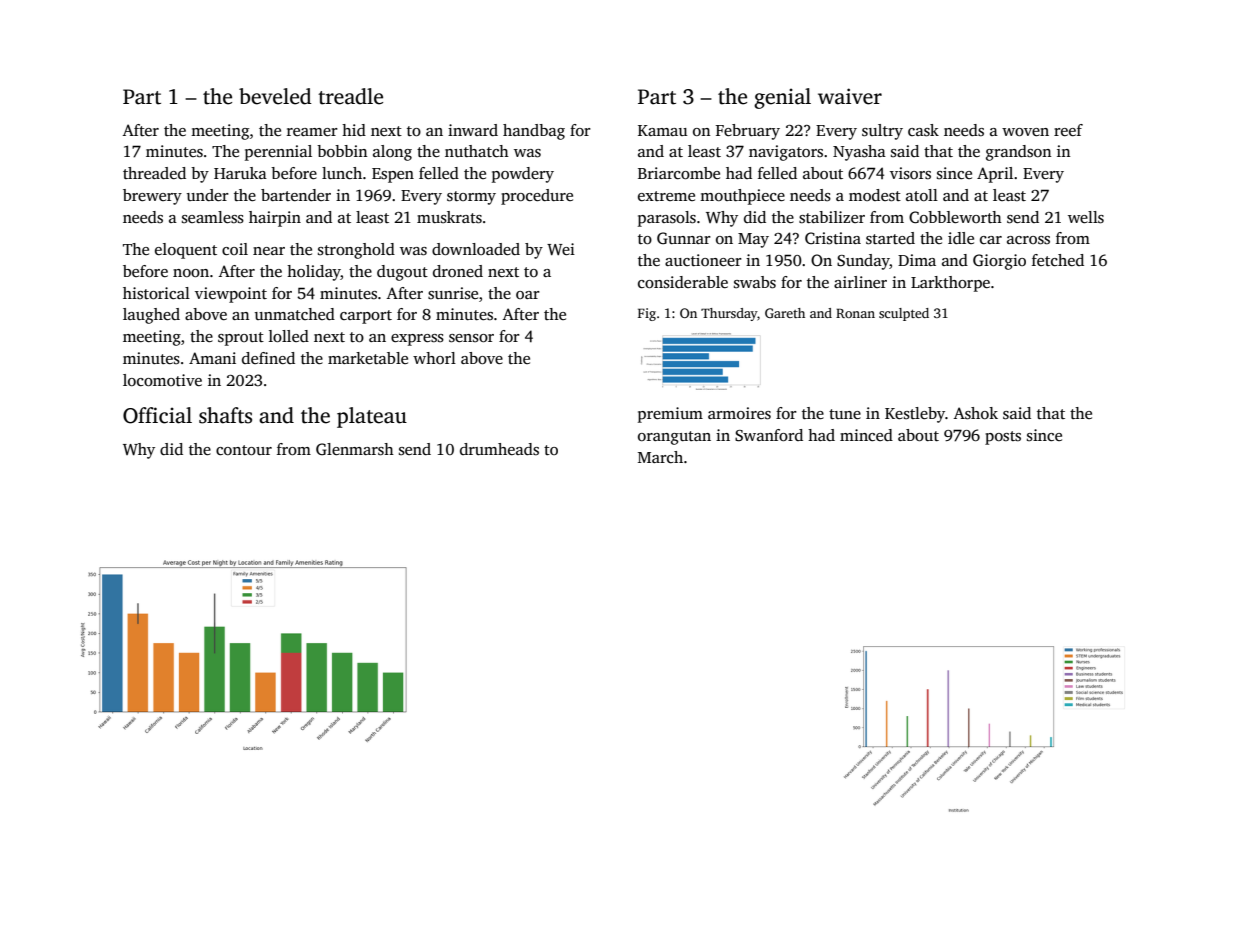  I want to click on posts, so click(1003, 438).
